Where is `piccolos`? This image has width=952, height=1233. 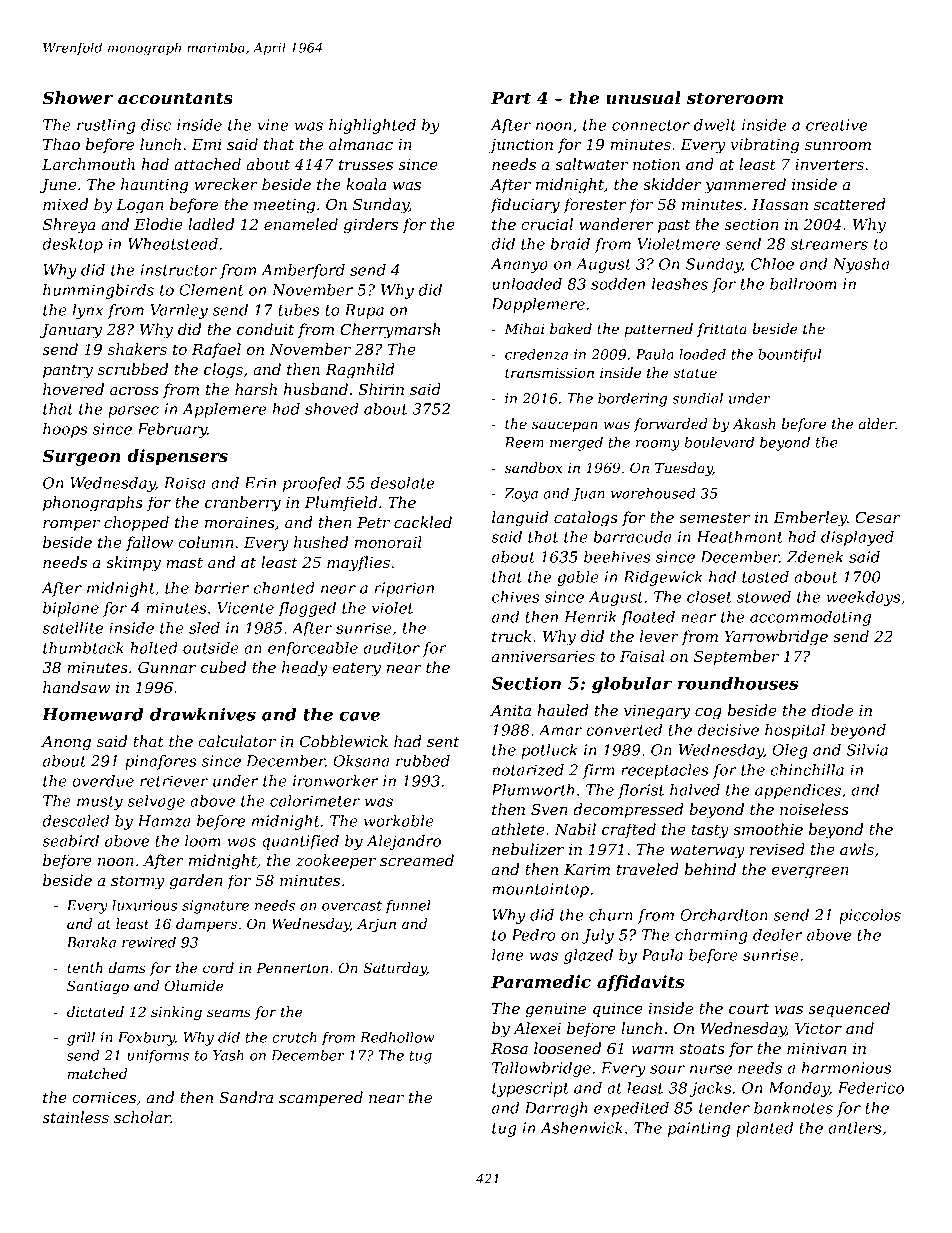 piccolos is located at coordinates (870, 916).
